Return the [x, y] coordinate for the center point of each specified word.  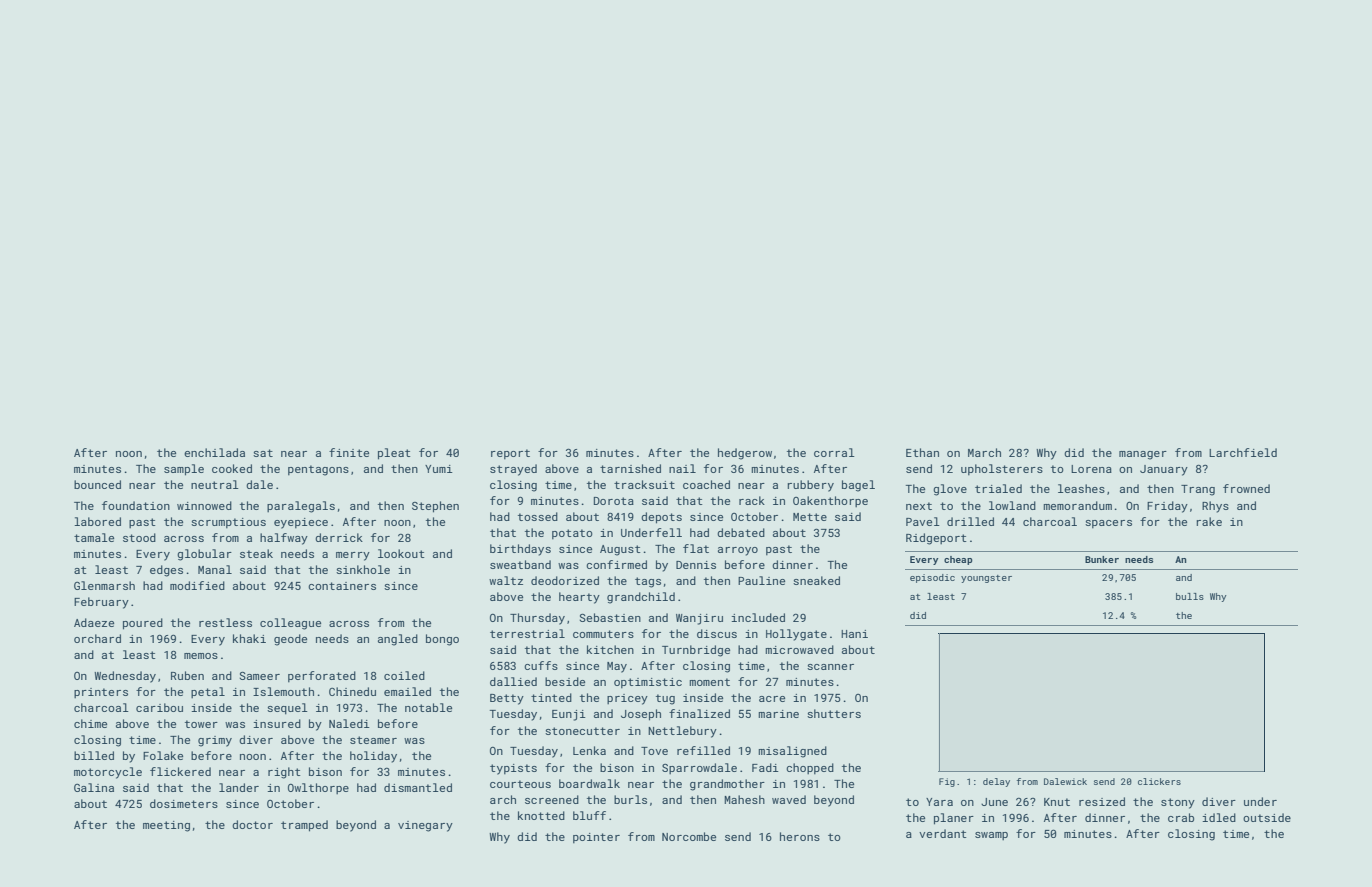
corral [834, 452]
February [101, 603]
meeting [166, 826]
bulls [1190, 596]
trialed [998, 488]
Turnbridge [696, 651]
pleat [394, 454]
